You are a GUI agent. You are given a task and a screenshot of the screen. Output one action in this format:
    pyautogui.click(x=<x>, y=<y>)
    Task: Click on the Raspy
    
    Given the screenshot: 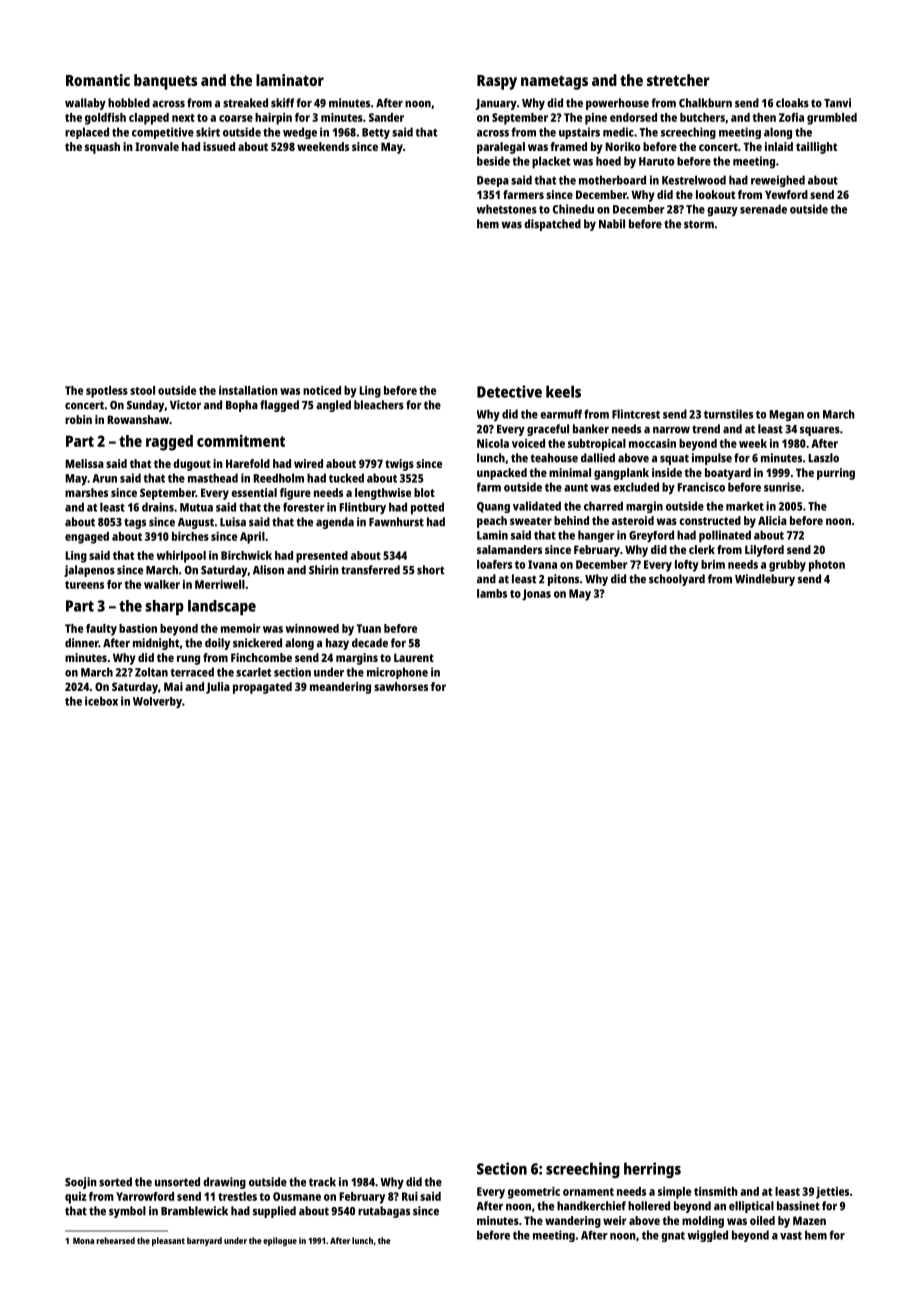 What is the action you would take?
    pyautogui.click(x=497, y=82)
